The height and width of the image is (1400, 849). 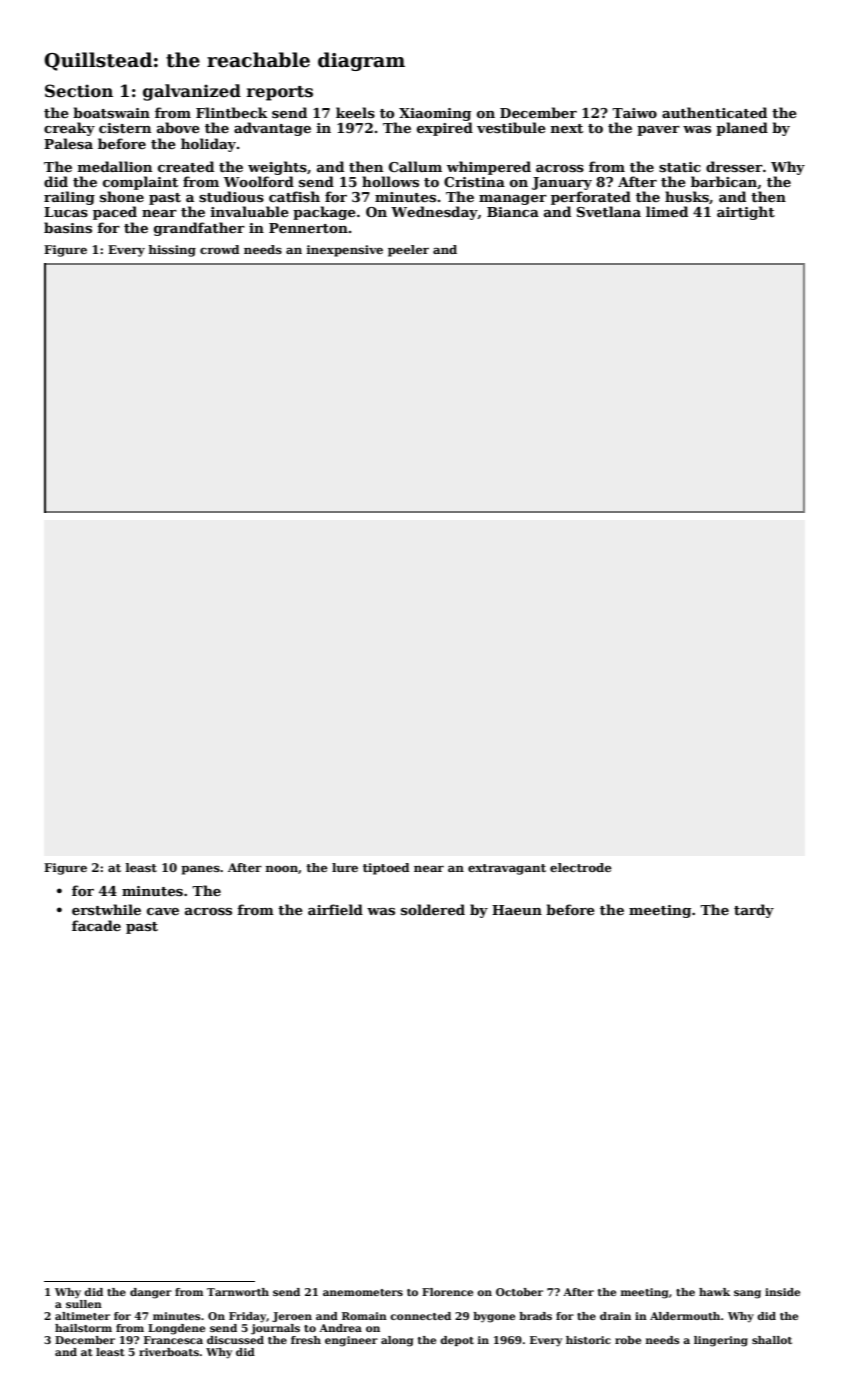 What do you see at coordinates (192, 92) in the image?
I see `galvanized` at bounding box center [192, 92].
